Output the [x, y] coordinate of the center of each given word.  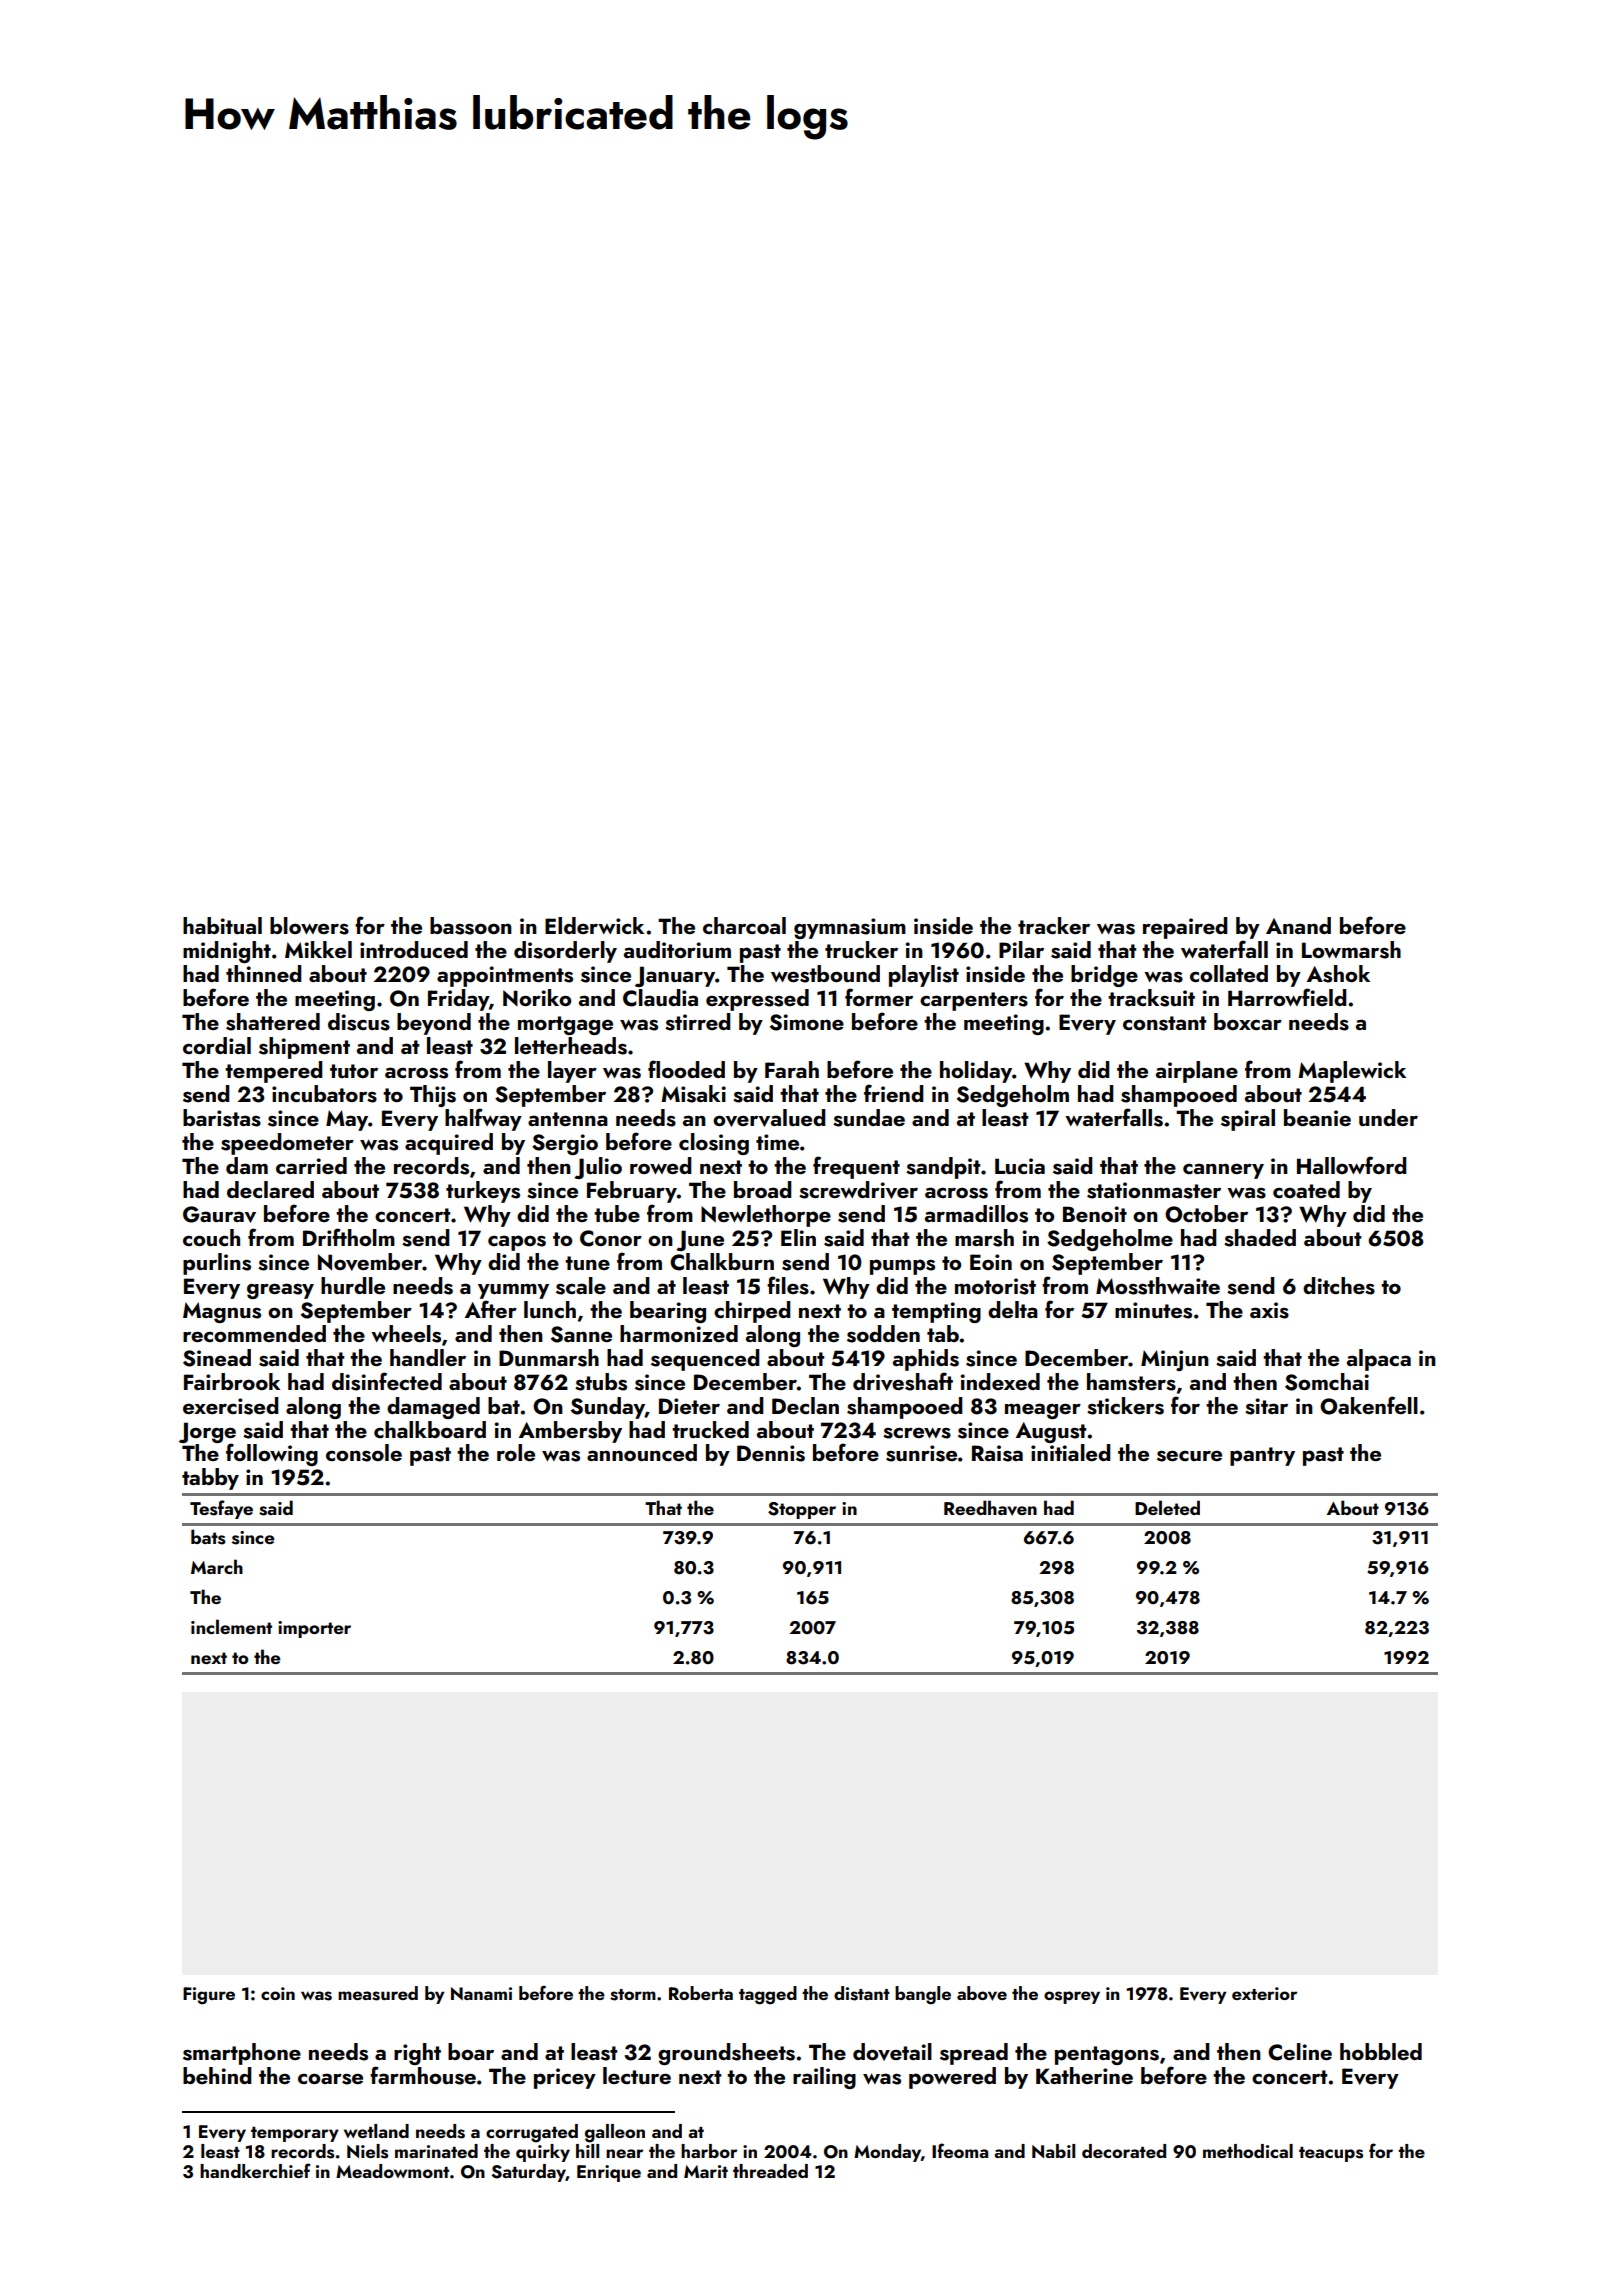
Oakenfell [1369, 1405]
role [516, 1452]
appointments [505, 976]
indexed [1000, 1381]
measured [378, 1993]
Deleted [1167, 1507]
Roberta [701, 1993]
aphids [926, 1360]
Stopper [802, 1510]
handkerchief [255, 2170]
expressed [757, 1000]
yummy [513, 1291]
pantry [1262, 1456]
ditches [1339, 1286]
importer [314, 1629]
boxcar [1248, 1021]
